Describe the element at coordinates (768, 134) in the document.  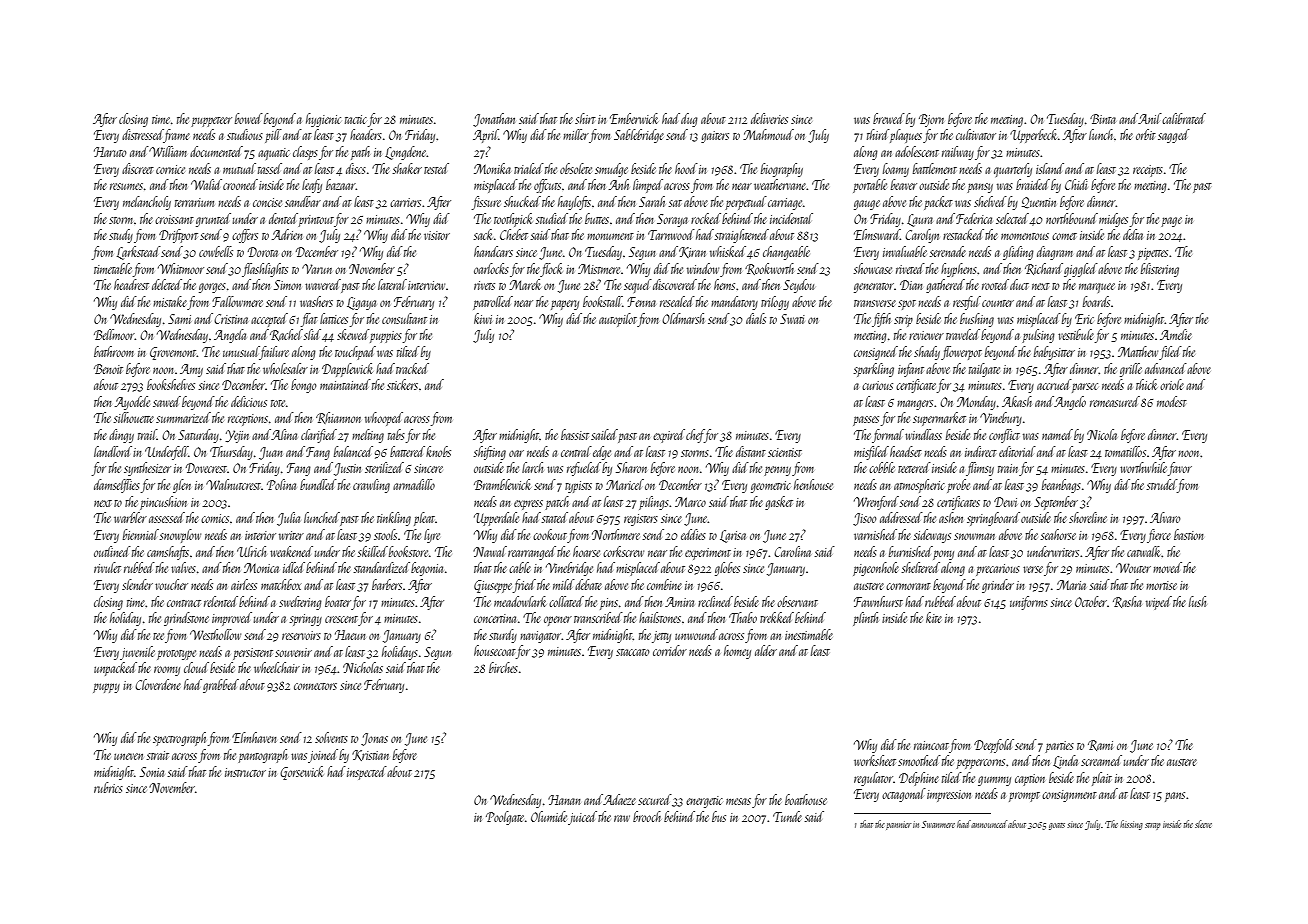
I see `Mahmoud` at that location.
